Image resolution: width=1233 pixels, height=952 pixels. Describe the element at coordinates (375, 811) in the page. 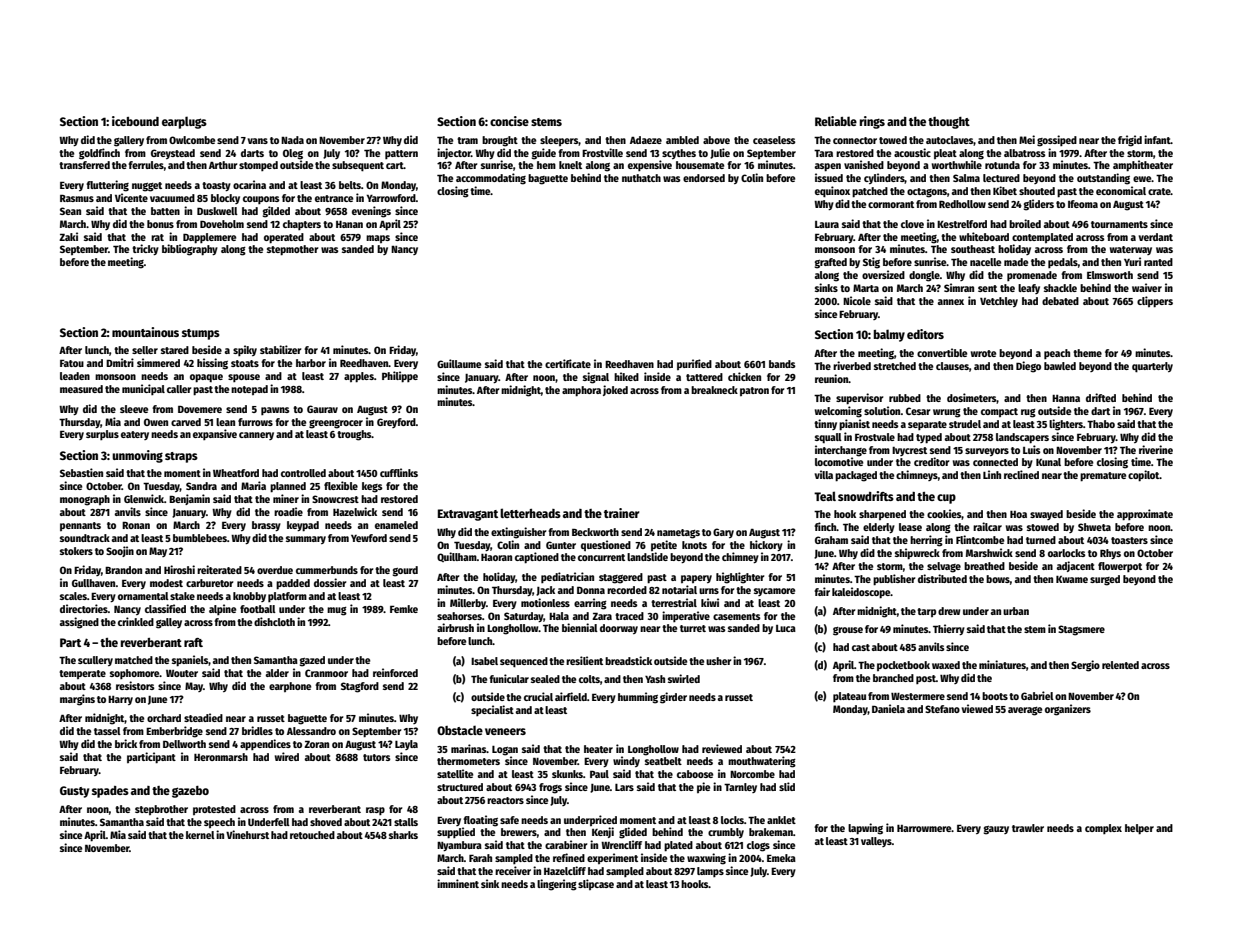

I see `rasp` at that location.
